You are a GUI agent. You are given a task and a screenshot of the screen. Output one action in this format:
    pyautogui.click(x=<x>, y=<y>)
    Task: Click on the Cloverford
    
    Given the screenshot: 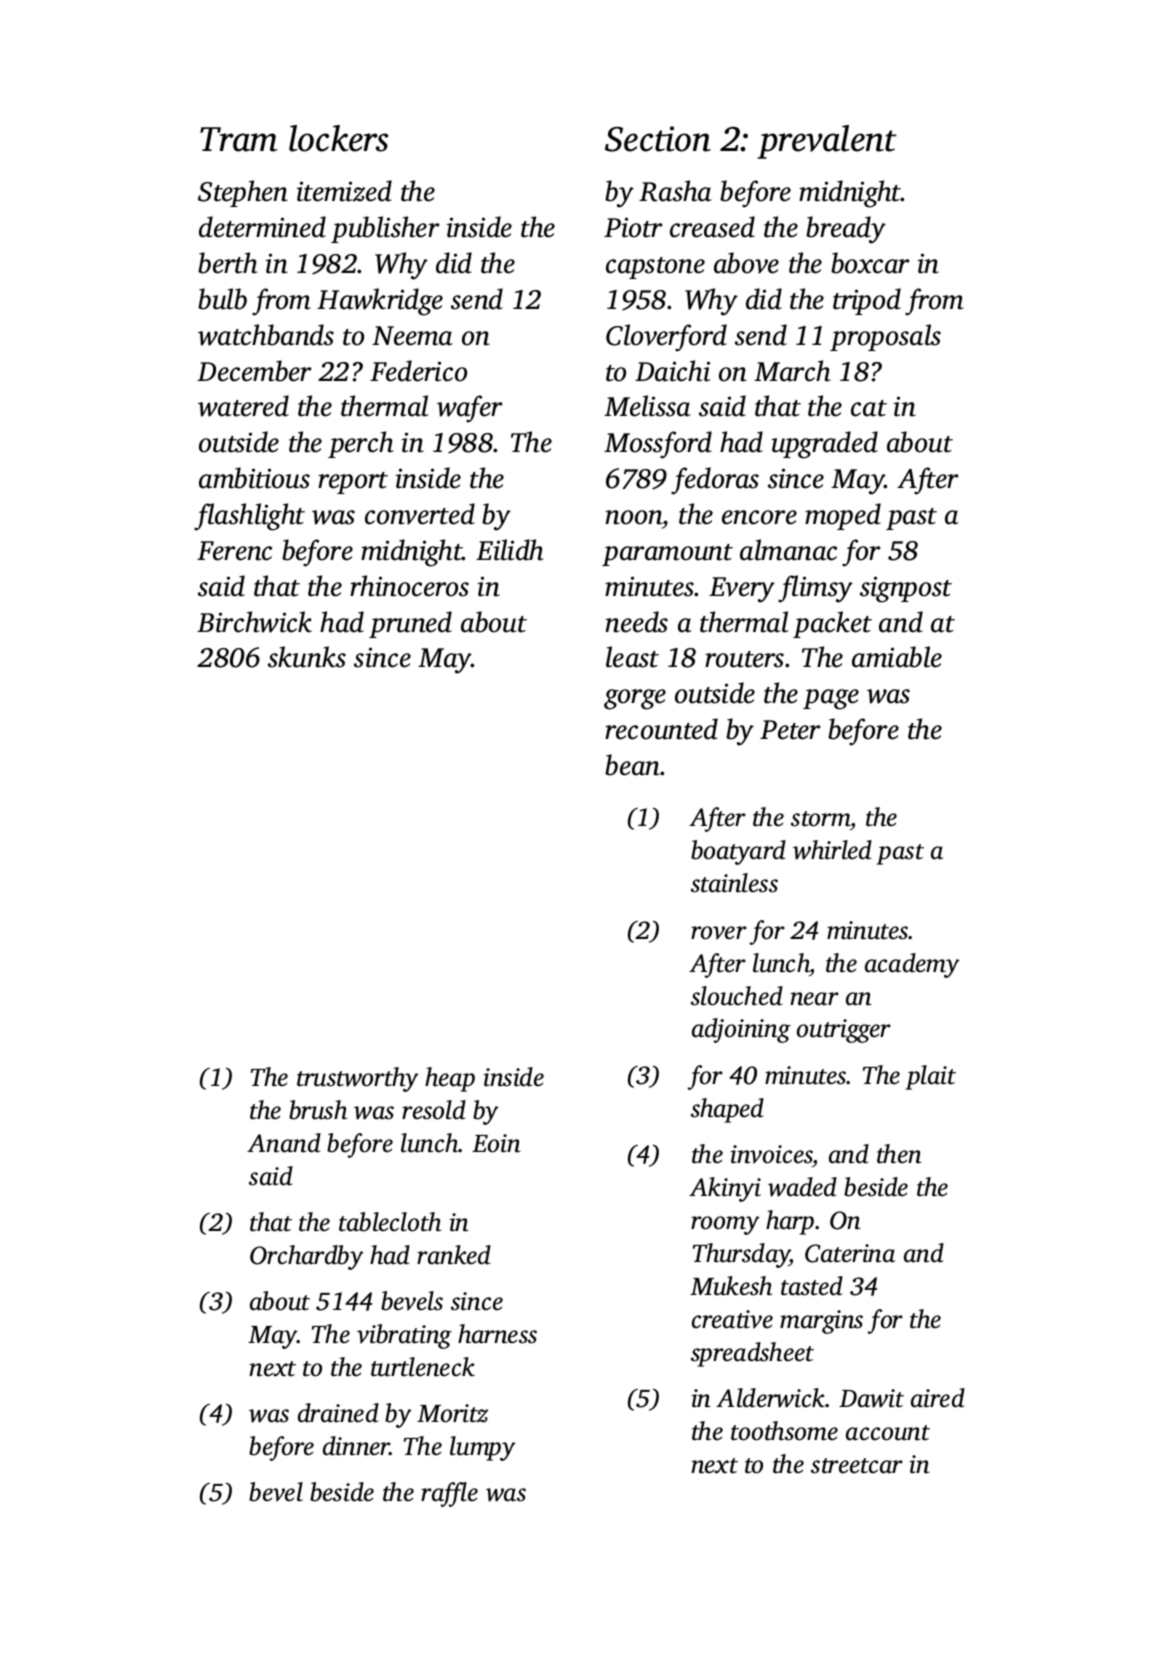 What is the action you would take?
    pyautogui.click(x=666, y=338)
